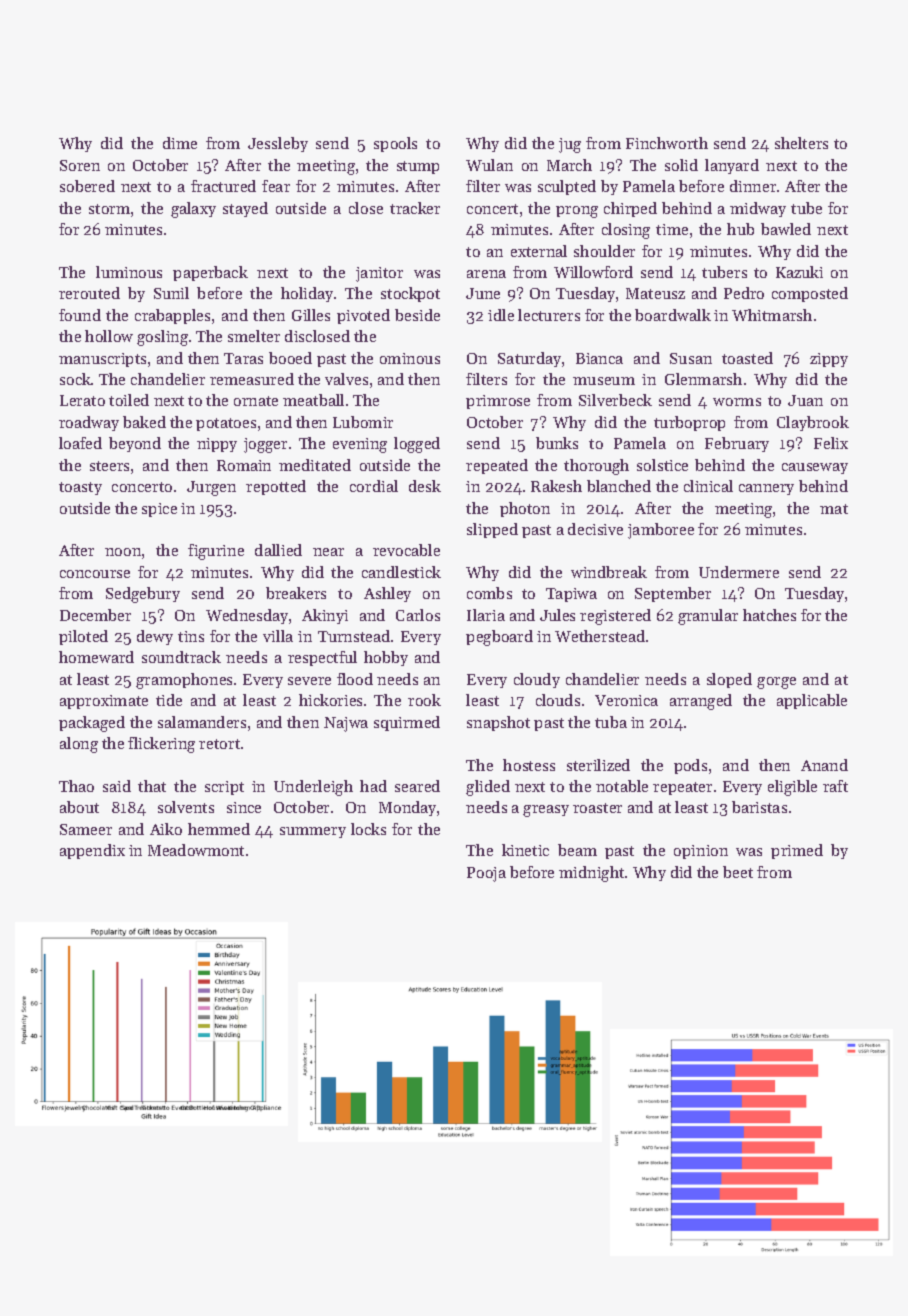 This page has width=908, height=1316. What do you see at coordinates (117, 786) in the page?
I see `said` at bounding box center [117, 786].
